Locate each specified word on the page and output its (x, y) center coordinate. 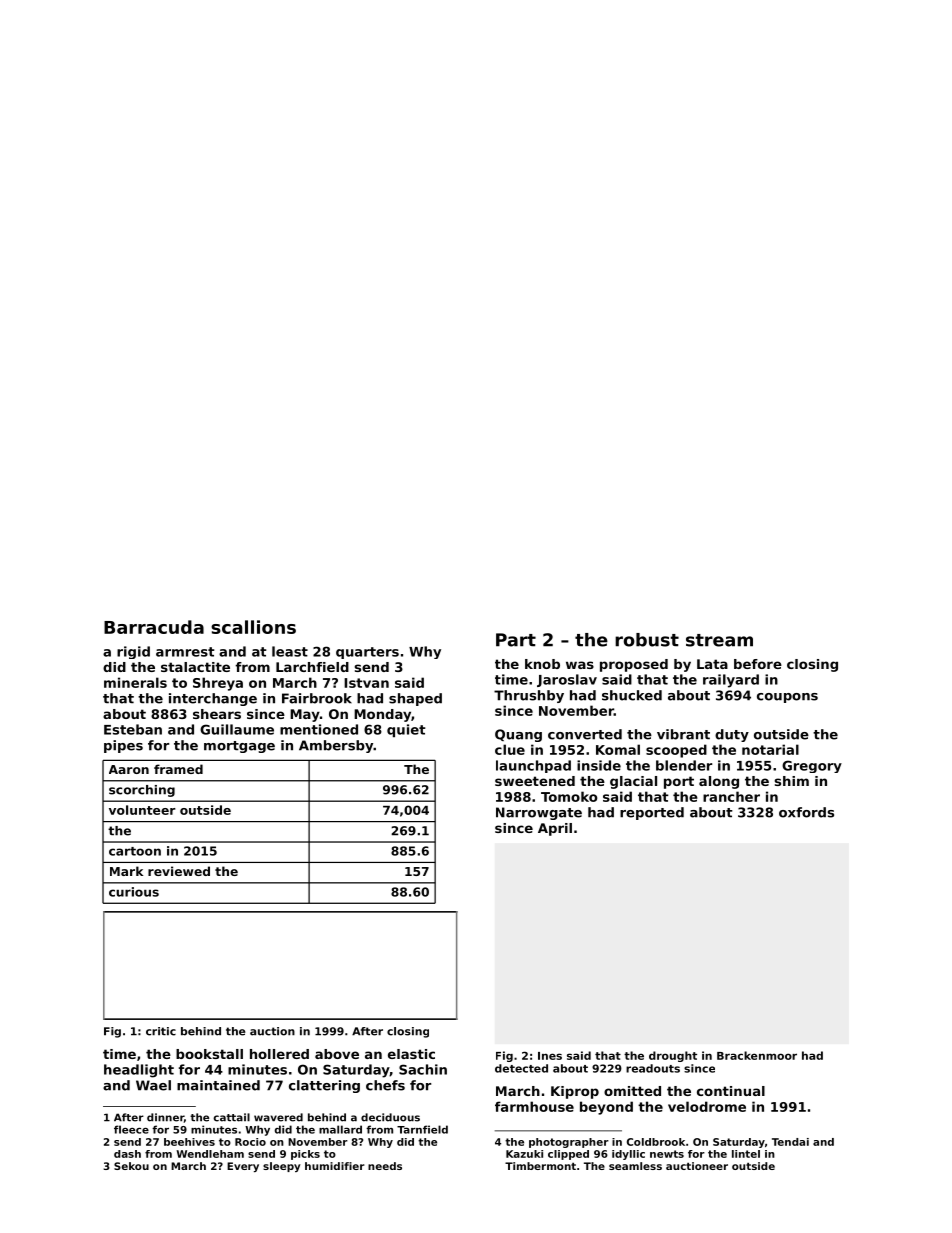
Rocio (250, 1142)
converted (585, 734)
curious (134, 892)
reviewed (179, 871)
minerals (135, 682)
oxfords (806, 812)
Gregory (812, 766)
